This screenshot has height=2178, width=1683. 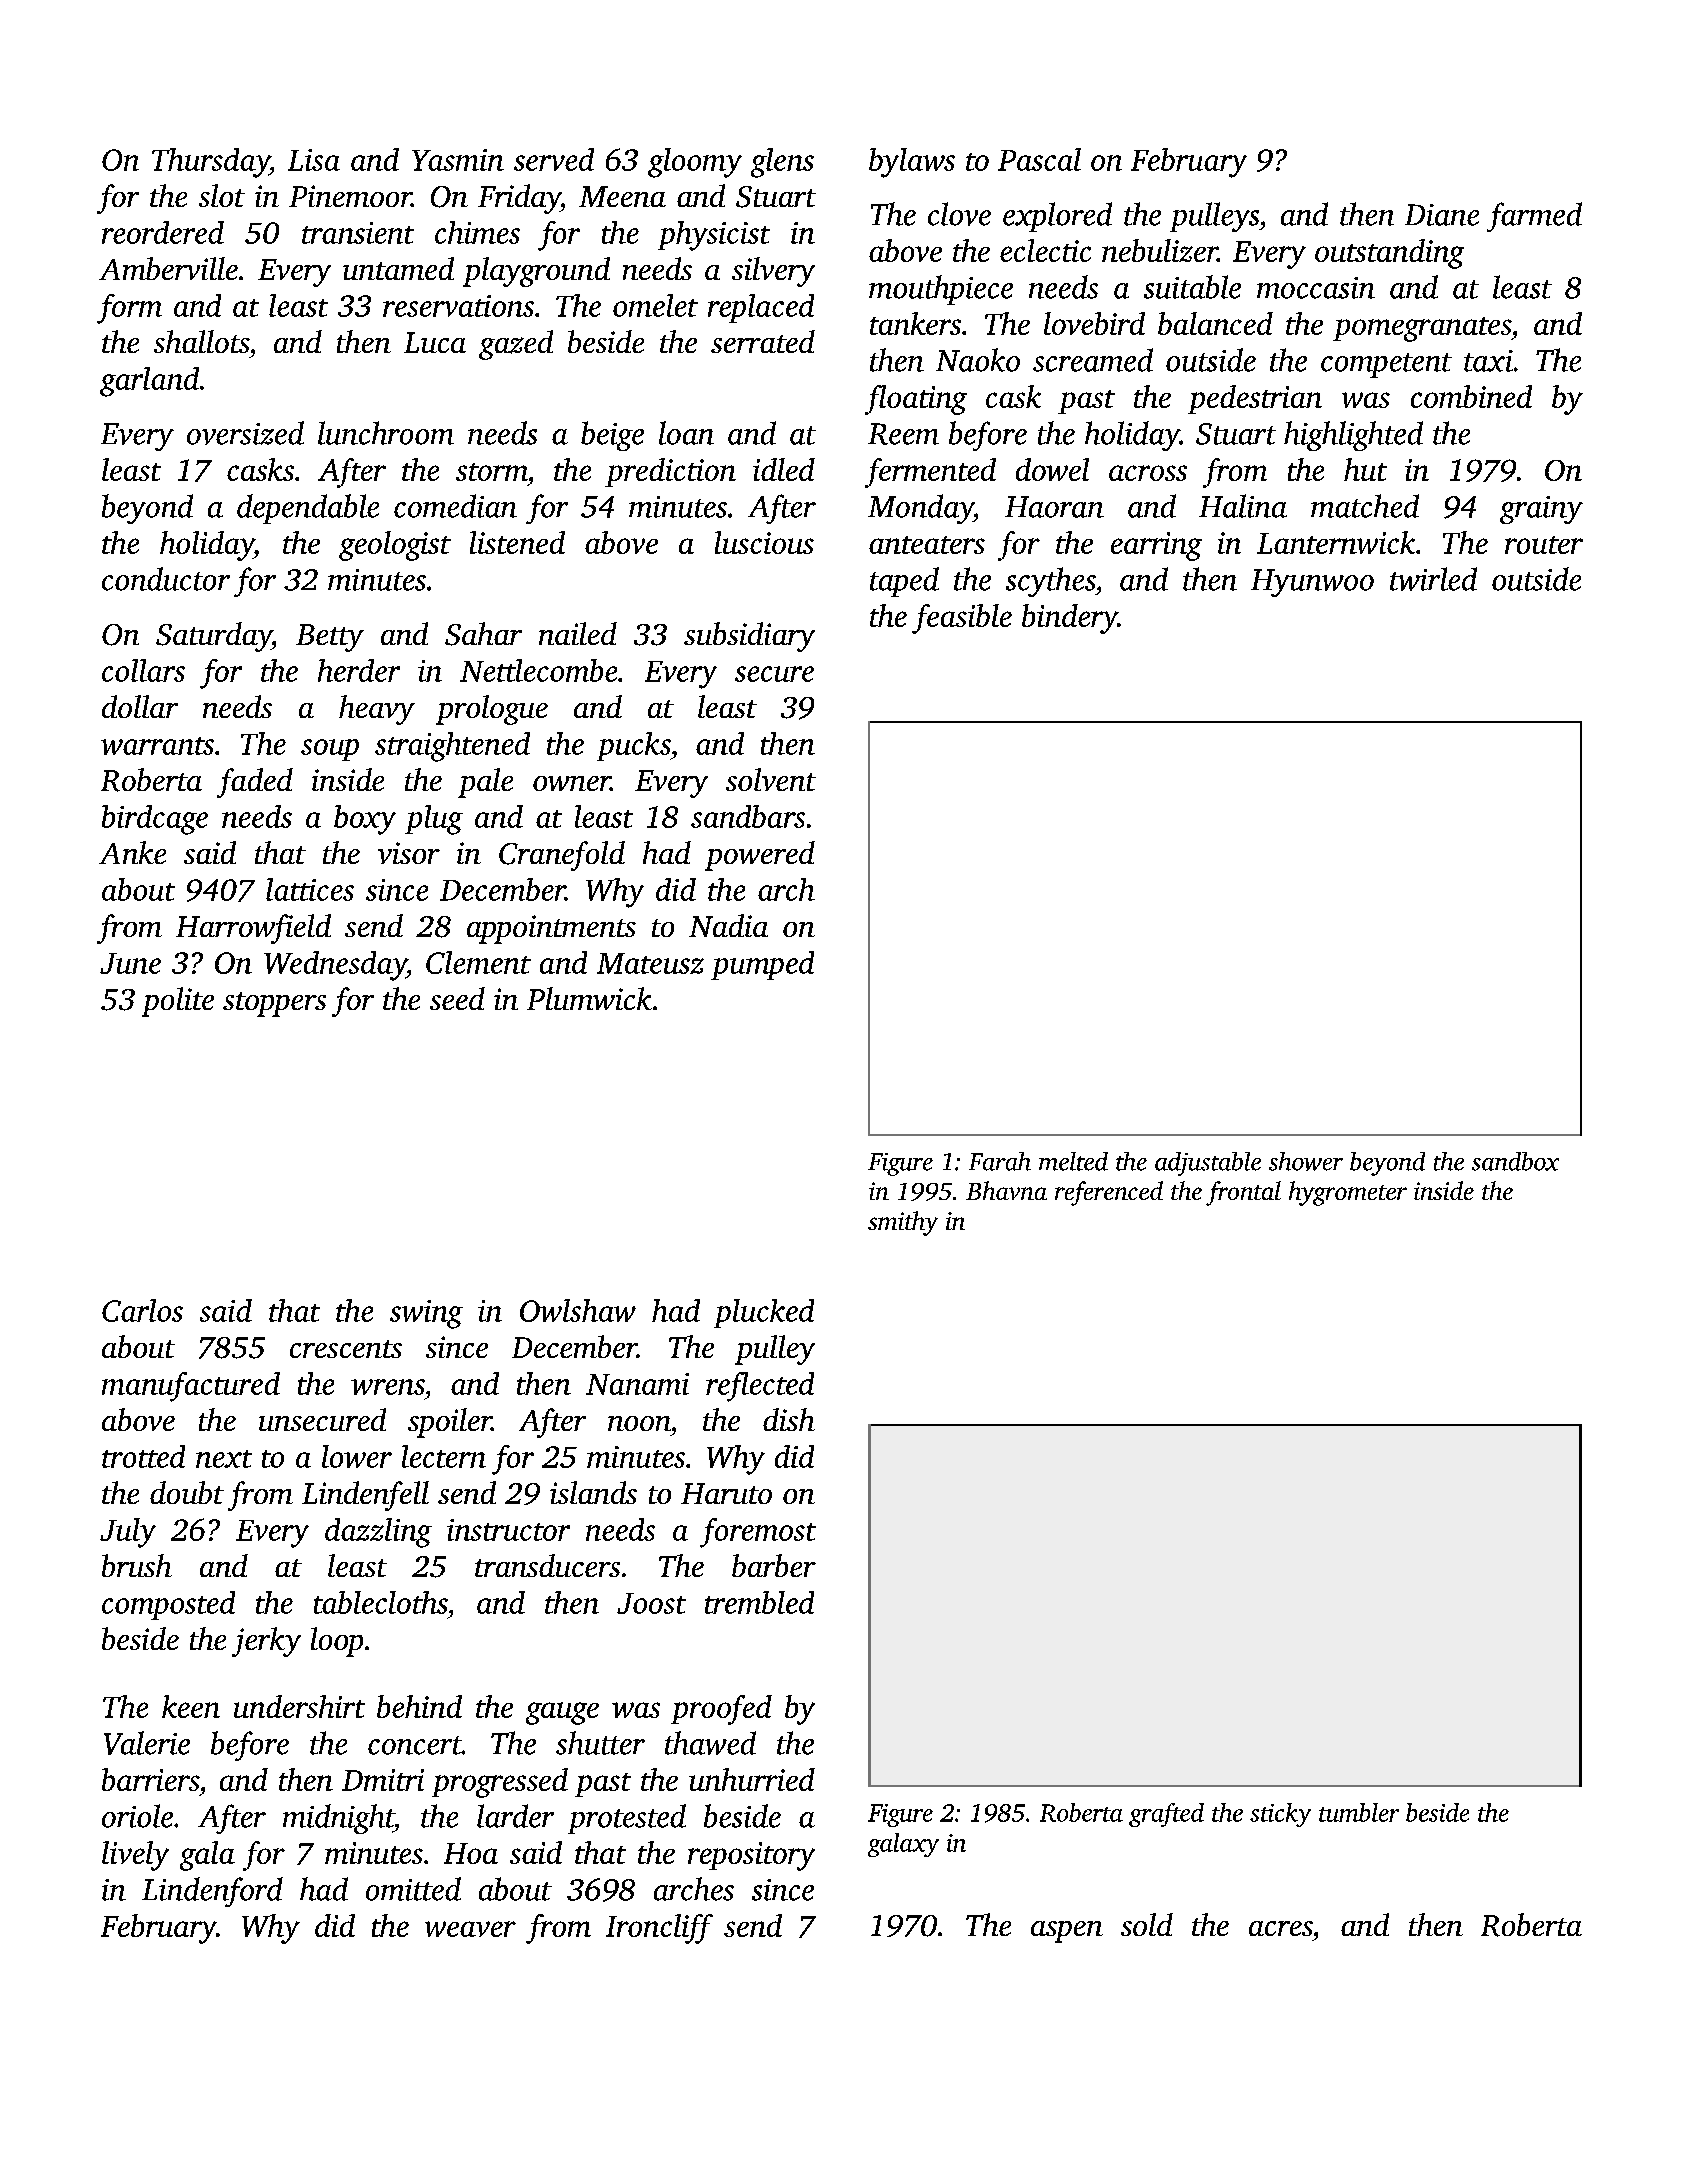 I want to click on shallots, so click(x=201, y=341).
